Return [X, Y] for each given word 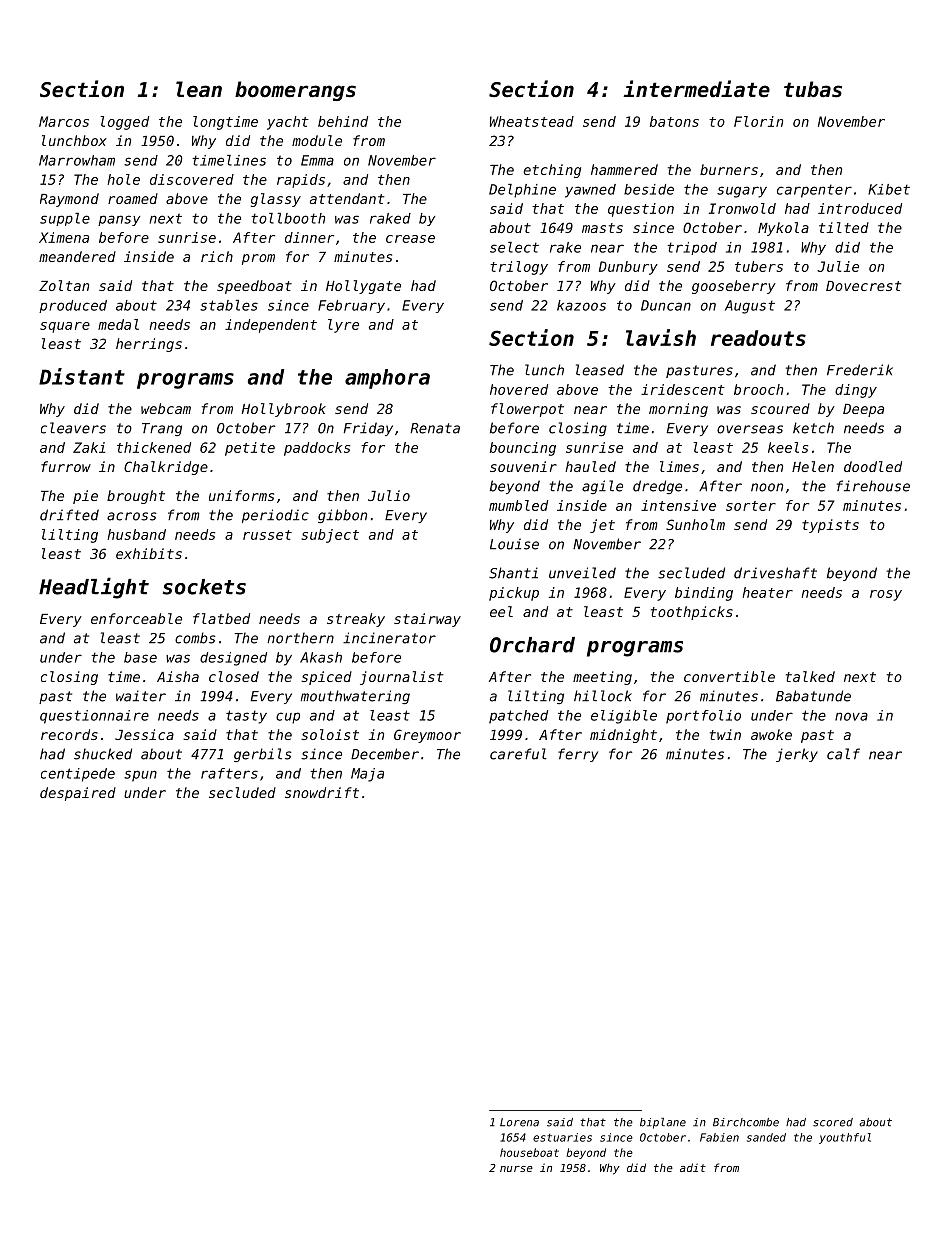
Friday [368, 429]
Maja [367, 775]
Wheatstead [532, 121]
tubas [813, 89]
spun [140, 776]
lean [199, 89]
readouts [758, 338]
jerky [797, 755]
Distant [82, 376]
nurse [516, 1169]
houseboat [529, 1152]
